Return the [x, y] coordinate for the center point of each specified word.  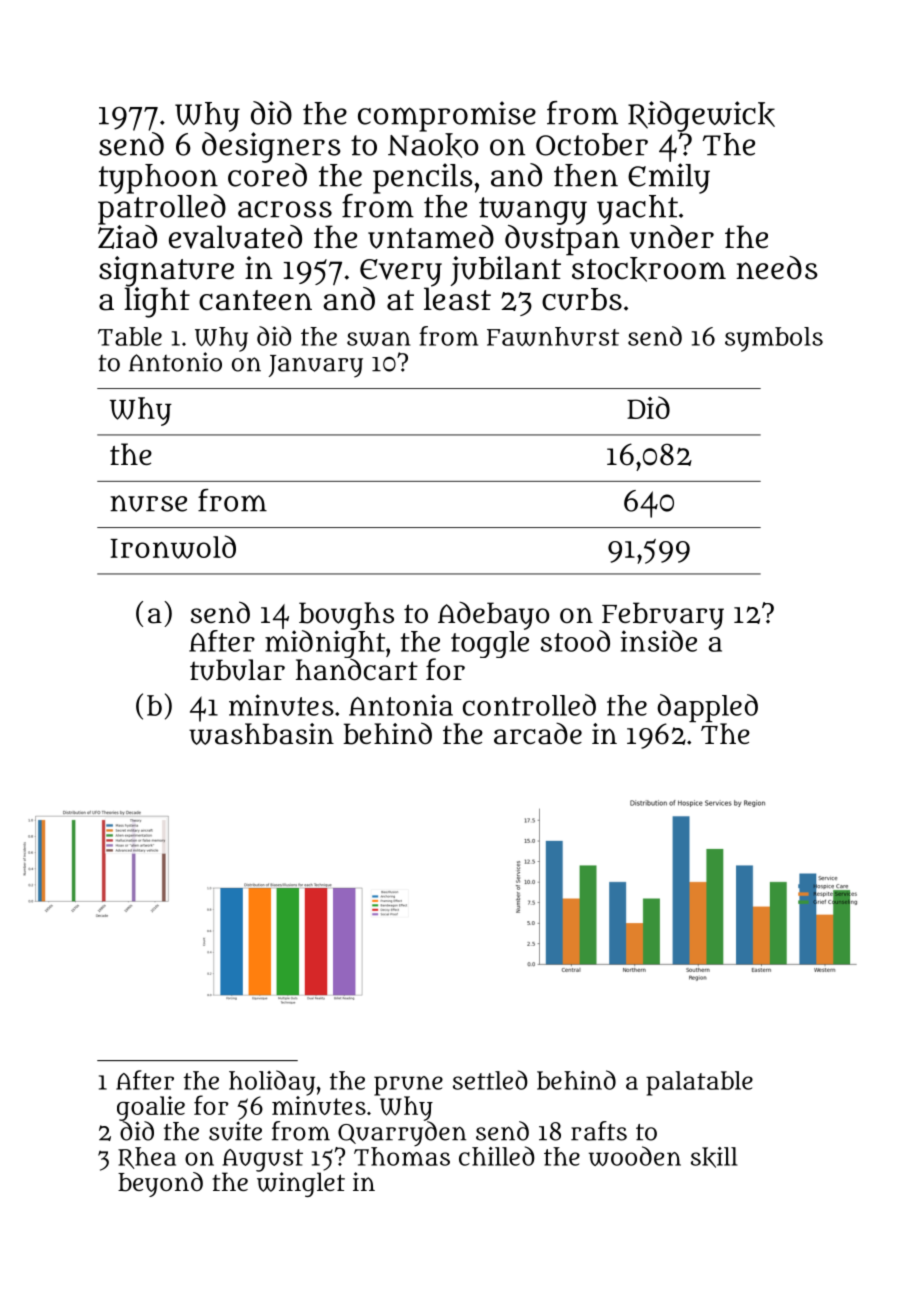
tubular [237, 670]
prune [408, 1086]
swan [379, 339]
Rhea [147, 1158]
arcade [538, 733]
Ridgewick [701, 116]
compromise [447, 116]
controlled [529, 705]
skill [714, 1157]
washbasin [261, 734]
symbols [774, 339]
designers [271, 147]
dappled [707, 708]
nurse [148, 503]
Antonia [401, 705]
